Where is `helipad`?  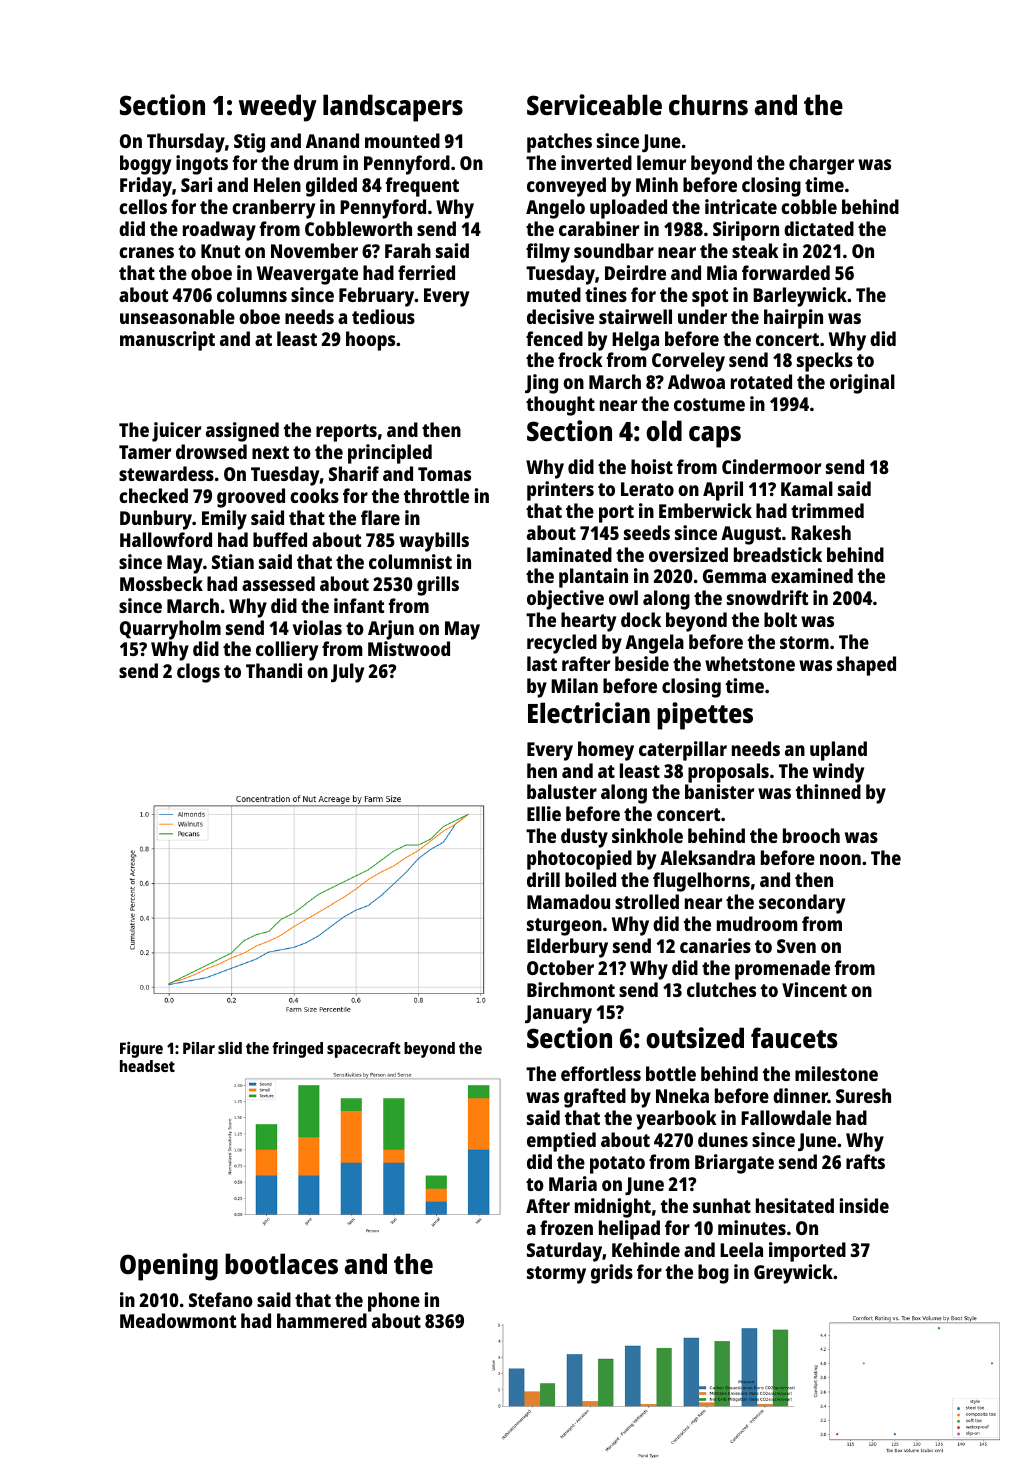
helipad is located at coordinates (629, 1230).
